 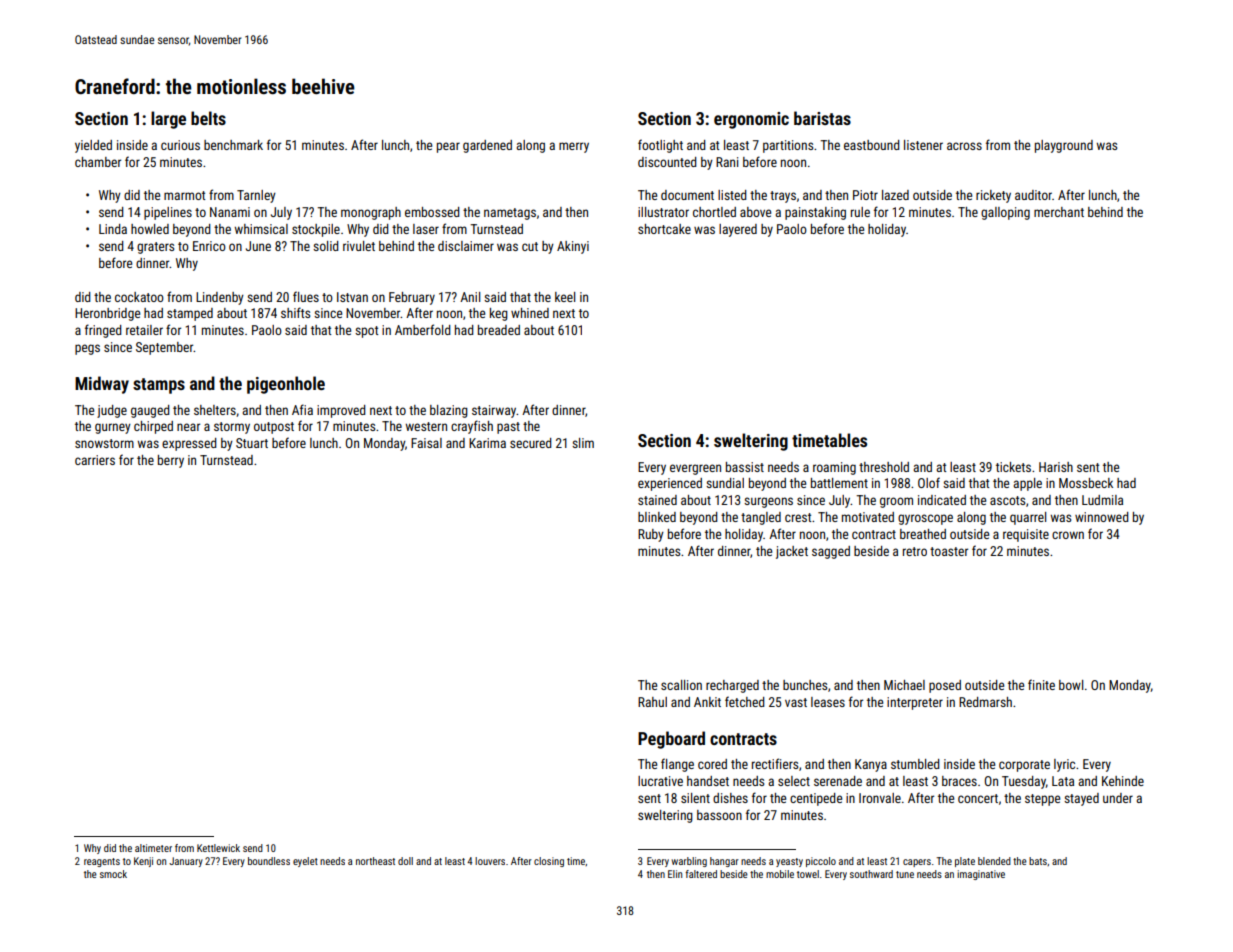 What do you see at coordinates (95, 460) in the screenshot?
I see `carriers` at bounding box center [95, 460].
